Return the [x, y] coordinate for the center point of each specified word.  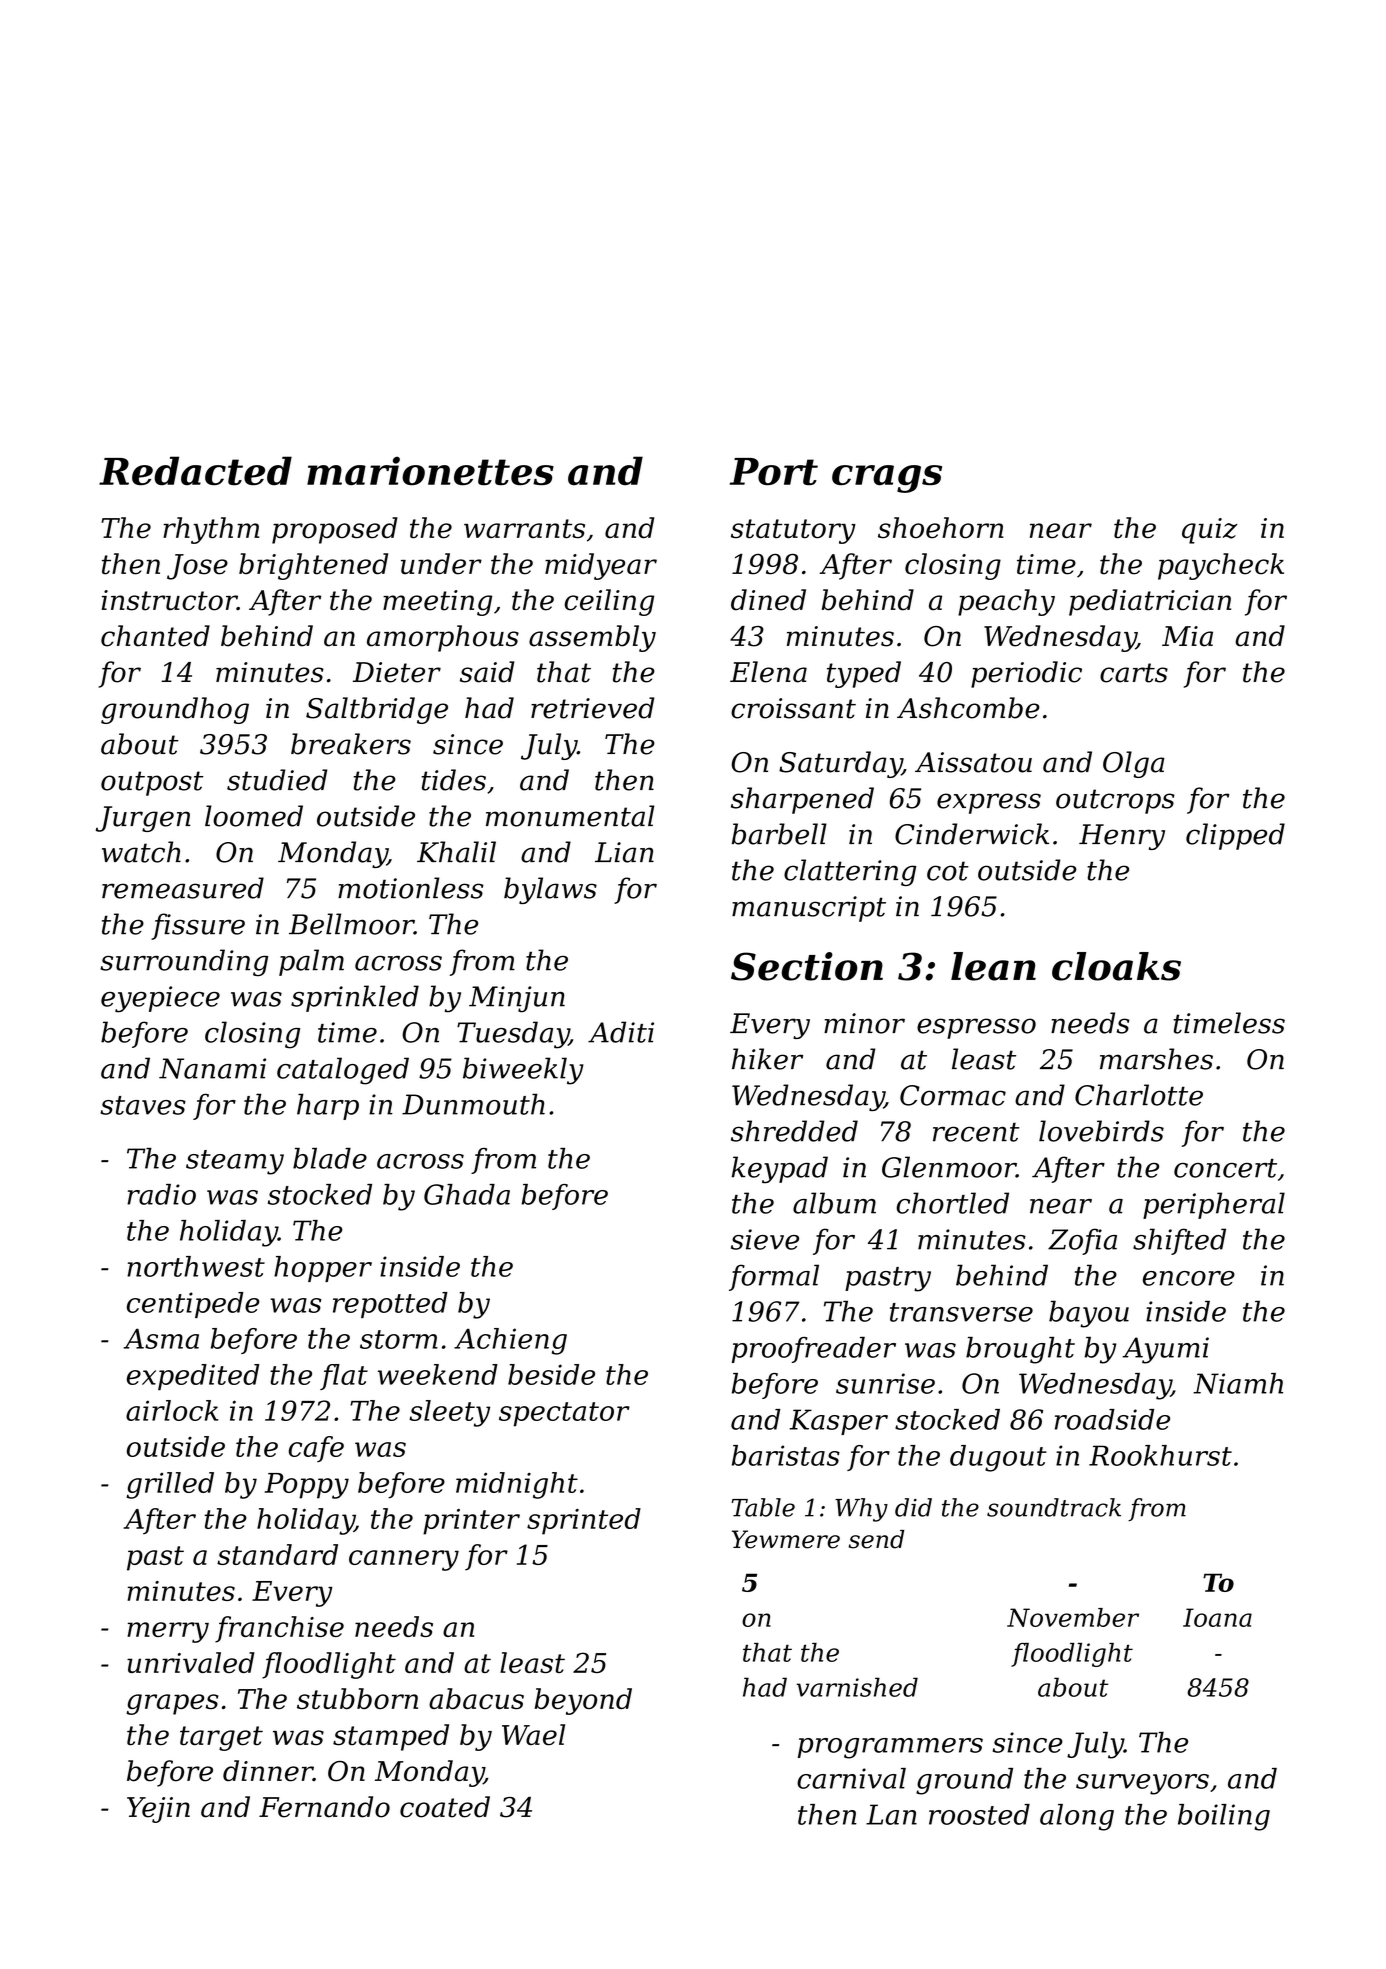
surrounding [184, 963]
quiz [1210, 531]
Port [774, 471]
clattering [850, 872]
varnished [857, 1687]
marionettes [430, 471]
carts [1134, 673]
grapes [172, 1704]
